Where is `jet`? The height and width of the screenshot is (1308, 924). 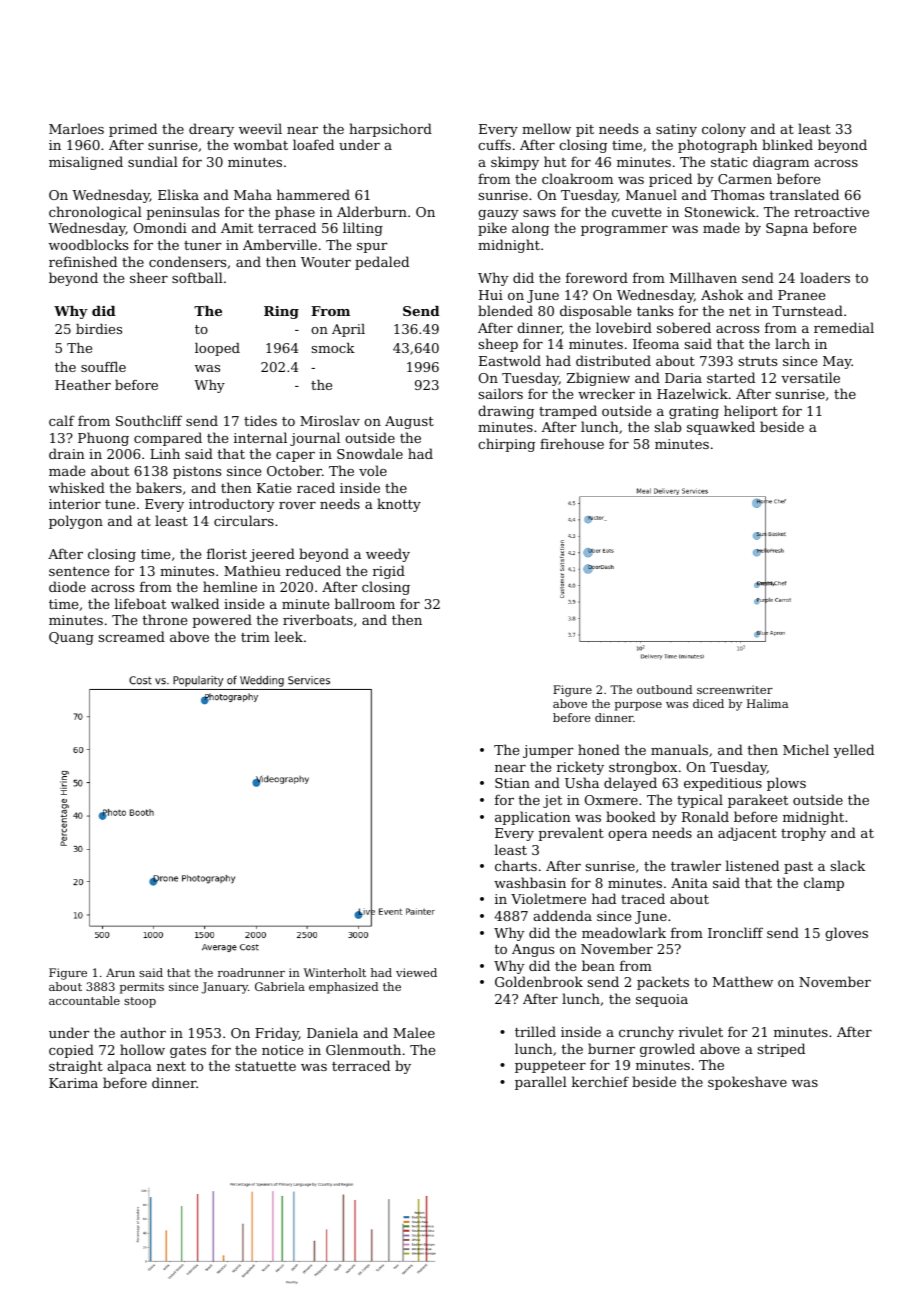 jet is located at coordinates (552, 801).
